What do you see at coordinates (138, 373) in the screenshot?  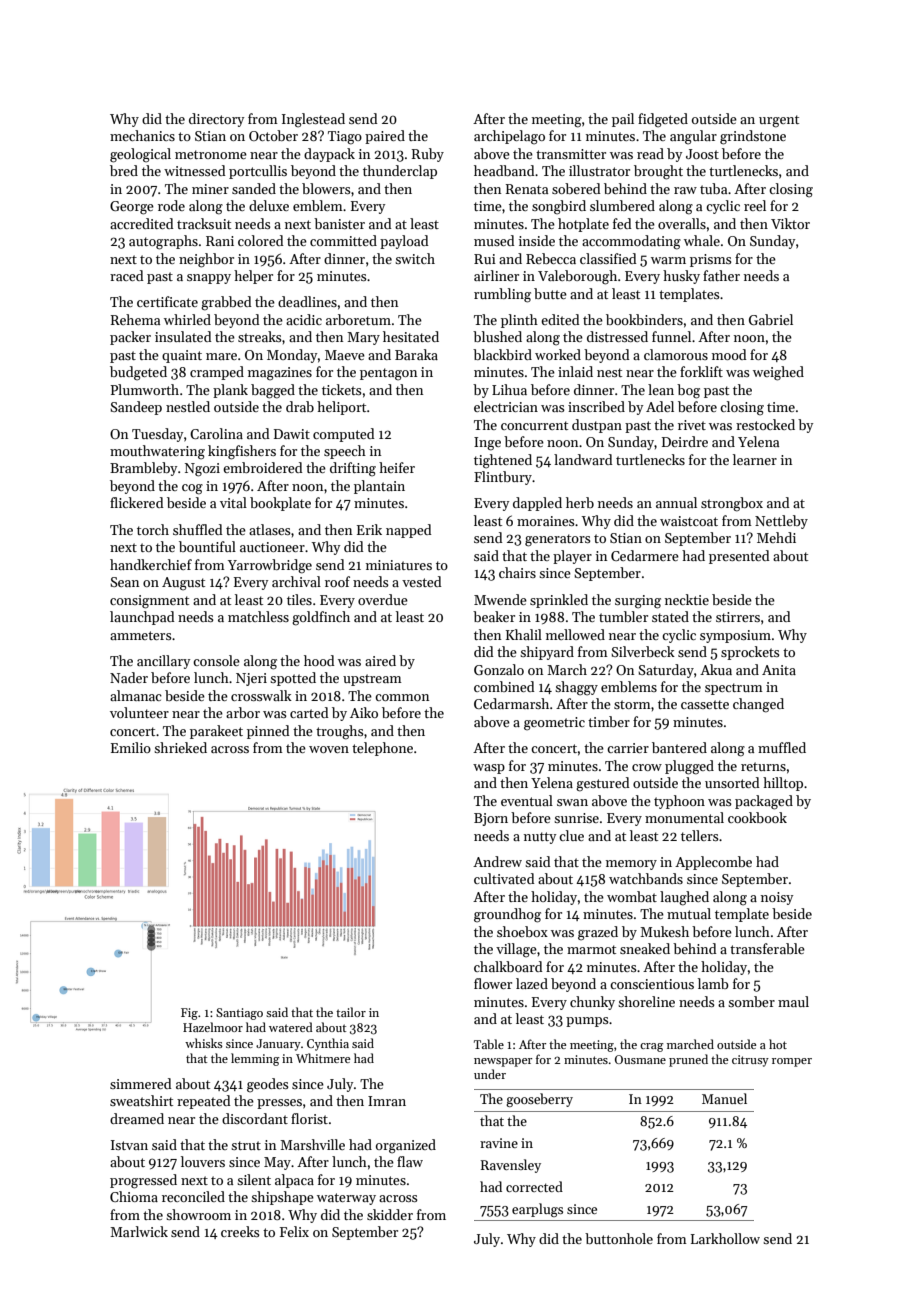 I see `budgeted` at bounding box center [138, 373].
